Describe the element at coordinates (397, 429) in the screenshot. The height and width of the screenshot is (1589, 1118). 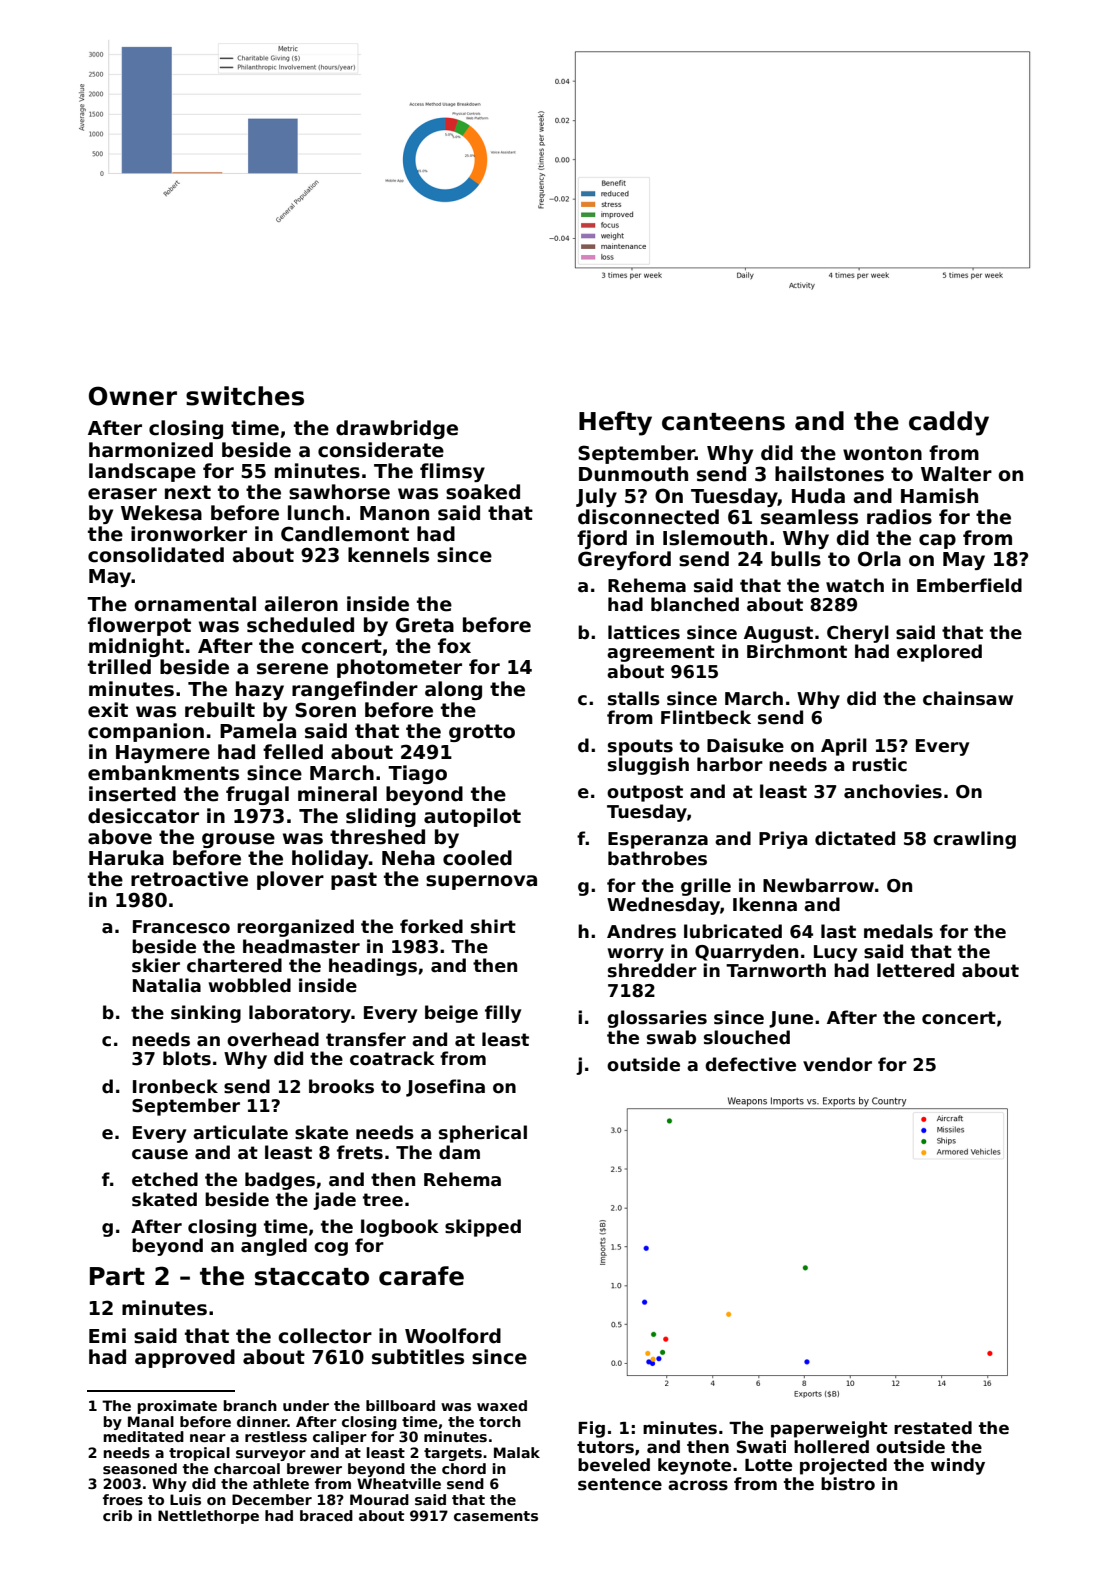
I see `drawbridge` at that location.
